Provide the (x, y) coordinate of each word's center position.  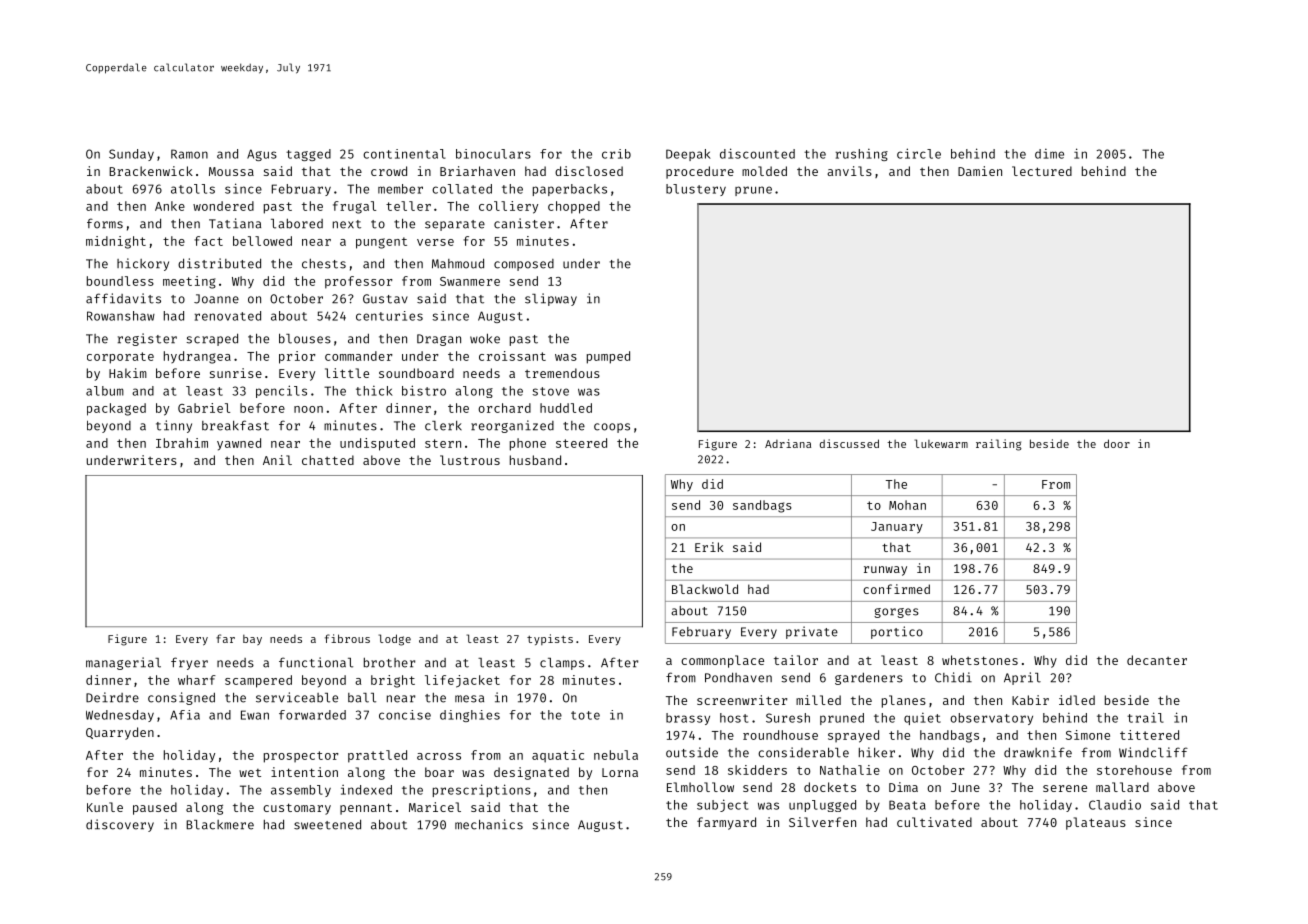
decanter (1157, 660)
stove (550, 391)
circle (919, 153)
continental (404, 154)
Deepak (688, 155)
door (1117, 443)
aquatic (558, 756)
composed (524, 265)
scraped (212, 339)
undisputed (377, 444)
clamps (562, 664)
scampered (258, 681)
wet (250, 773)
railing (999, 445)
